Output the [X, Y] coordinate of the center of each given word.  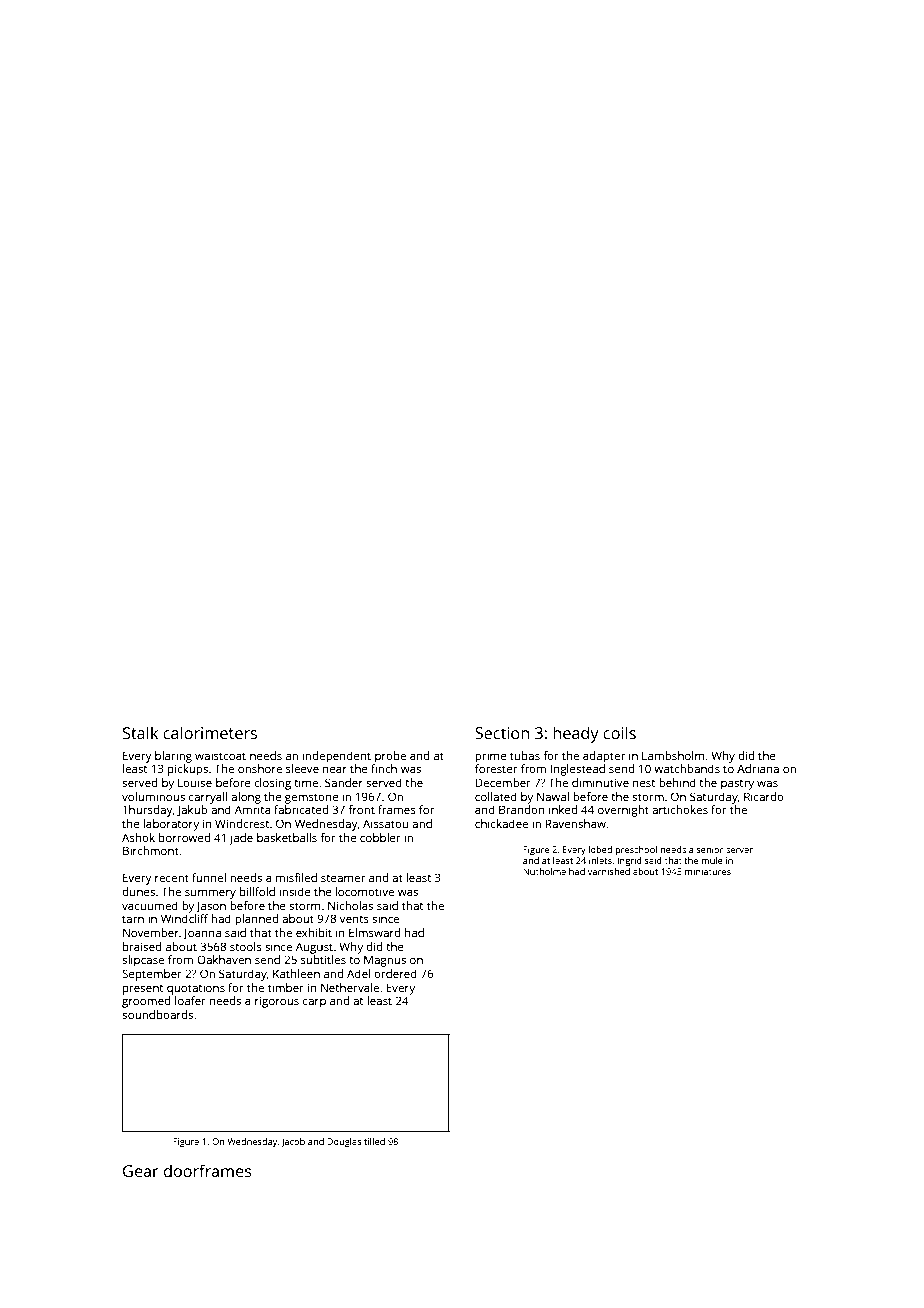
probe [390, 757]
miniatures [708, 871]
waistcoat [220, 755]
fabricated [301, 809]
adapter [604, 757]
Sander [344, 782]
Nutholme [544, 871]
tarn [133, 919]
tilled [374, 1141]
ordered [395, 973]
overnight [623, 811]
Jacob [293, 1142]
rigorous [277, 1002]
